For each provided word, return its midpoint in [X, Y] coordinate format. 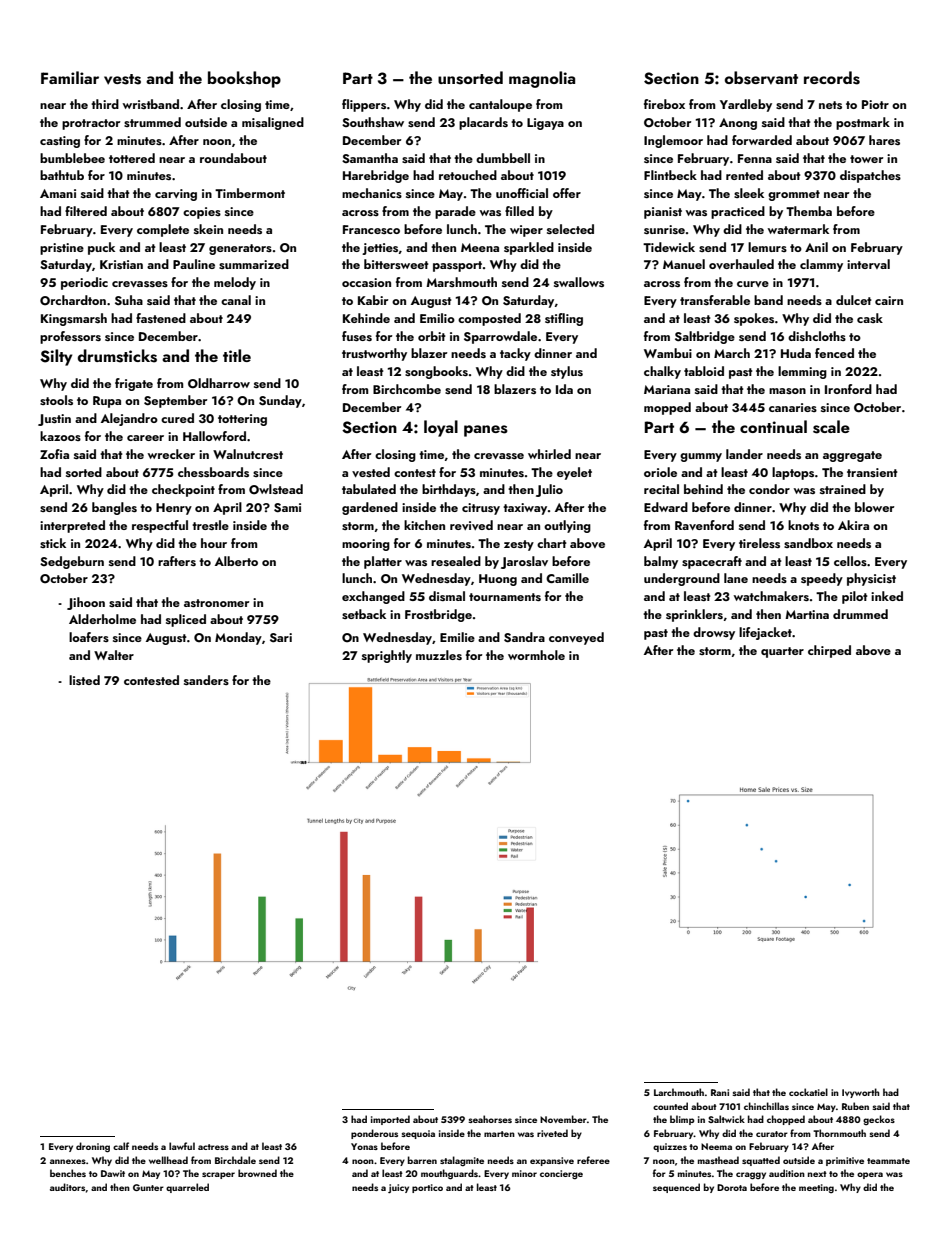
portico [427, 1188]
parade [455, 212]
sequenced [676, 1188]
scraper [218, 1175]
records [832, 78]
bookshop [244, 79]
